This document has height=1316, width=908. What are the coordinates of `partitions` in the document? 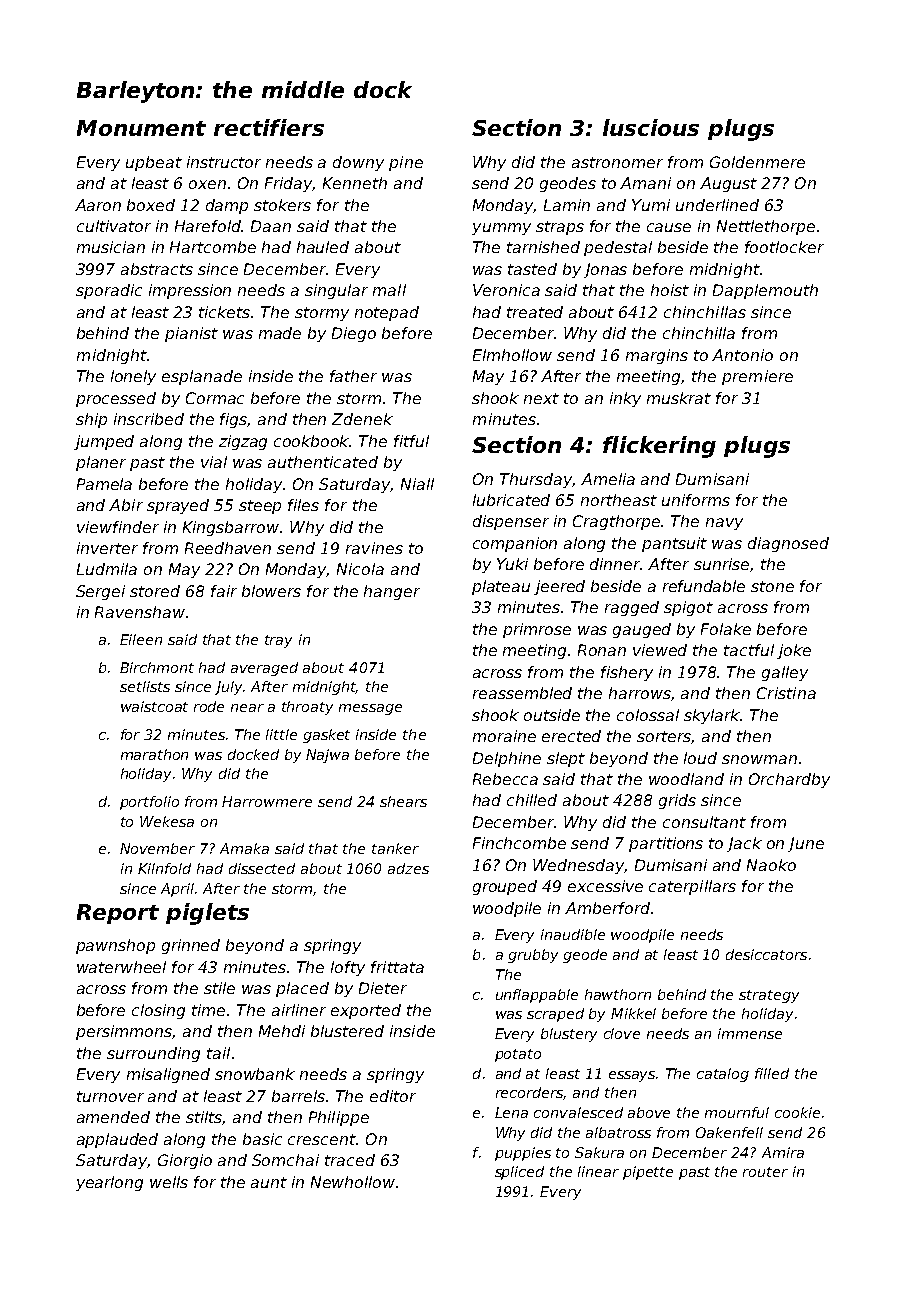 It's located at (666, 844).
